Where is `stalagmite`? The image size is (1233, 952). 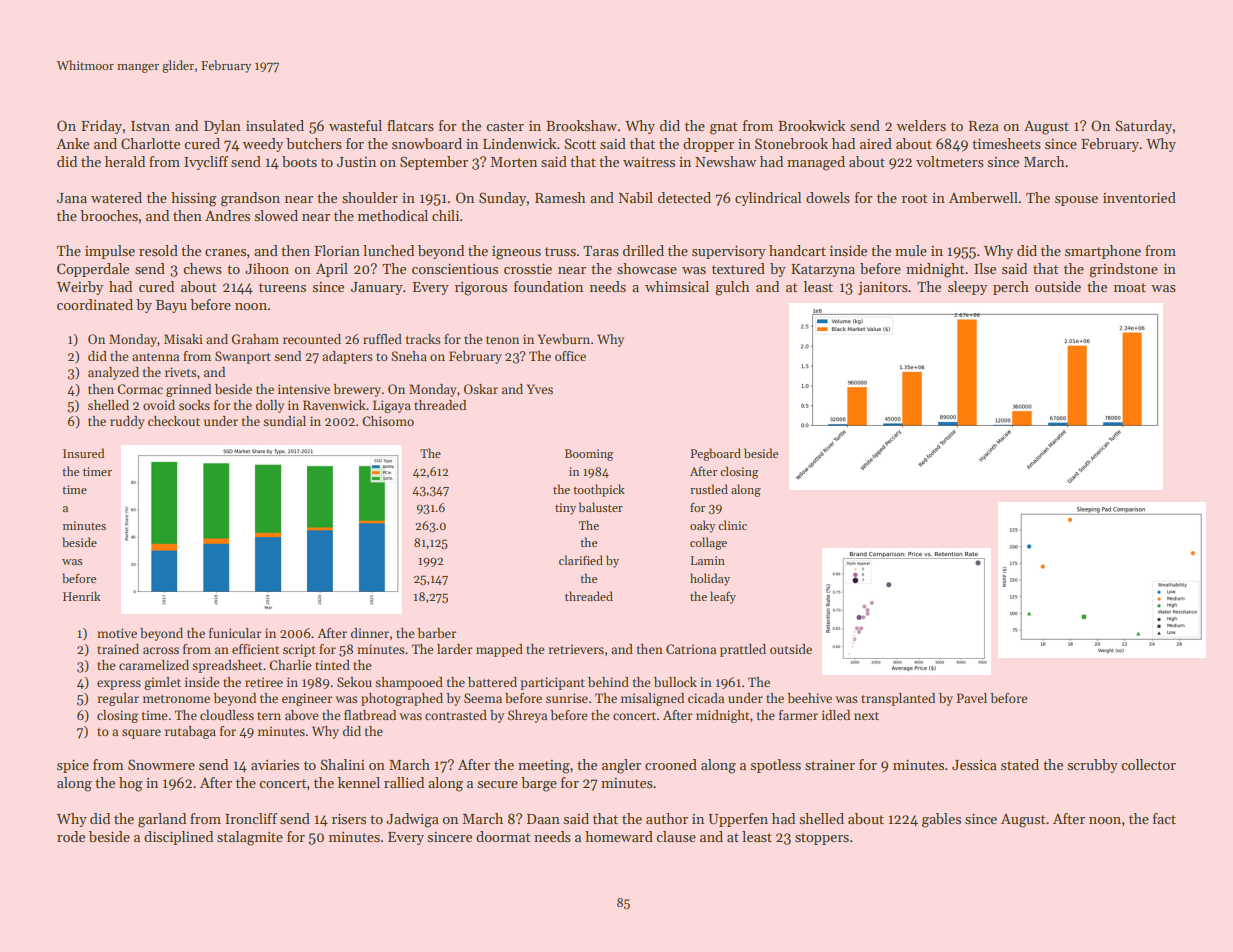 stalagmite is located at coordinates (250, 838).
